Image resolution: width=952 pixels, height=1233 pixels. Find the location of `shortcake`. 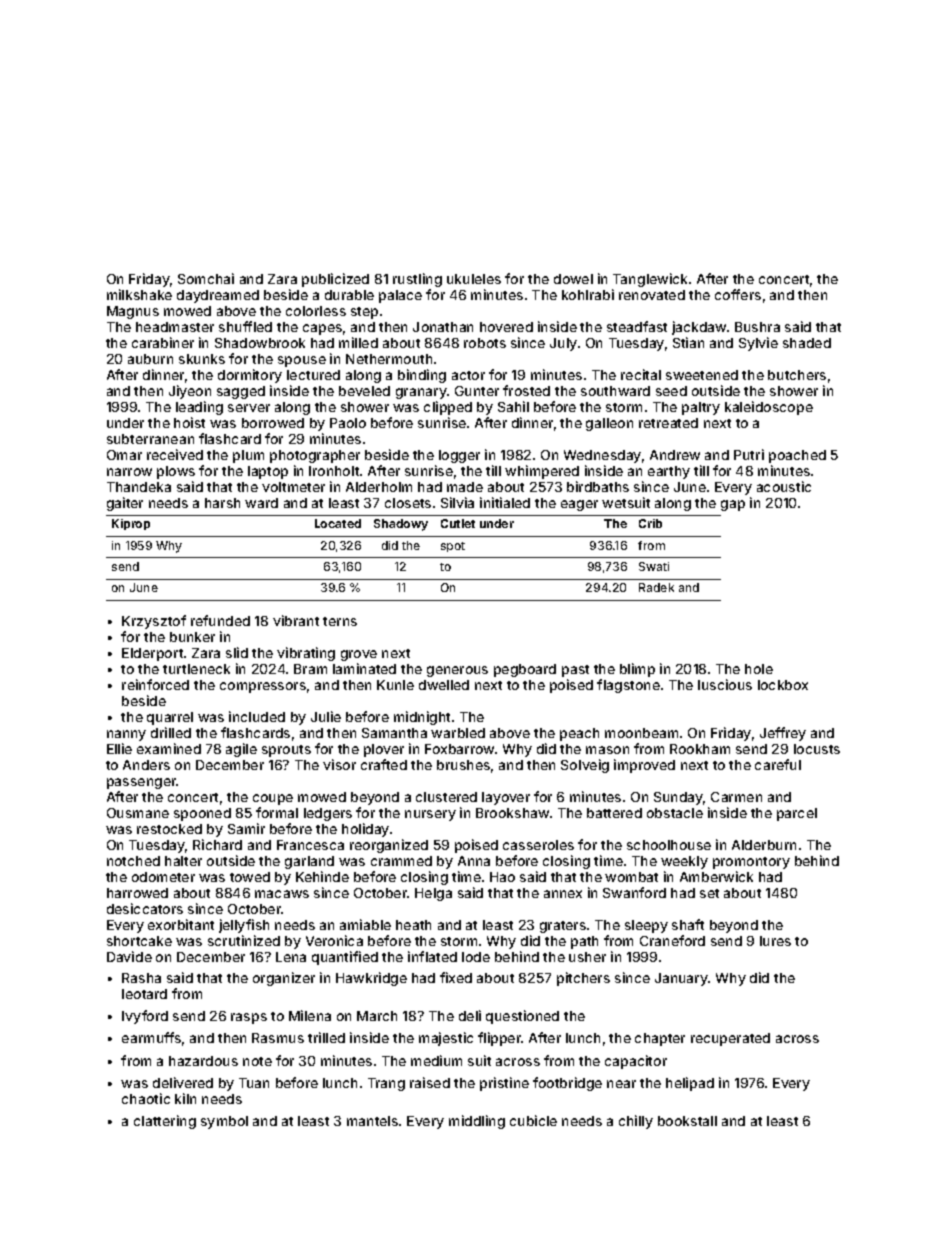

shortcake is located at coordinates (139, 941).
